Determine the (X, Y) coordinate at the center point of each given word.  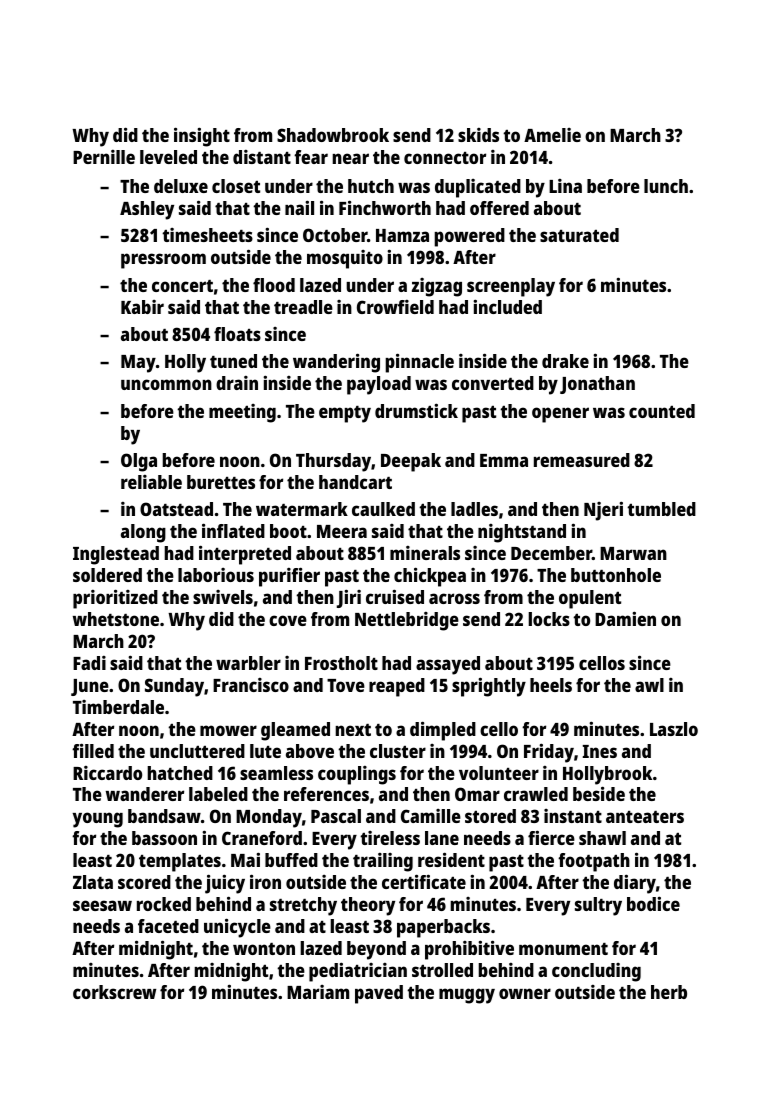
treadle (303, 307)
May (138, 364)
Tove (346, 685)
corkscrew (114, 992)
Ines (600, 751)
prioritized (115, 599)
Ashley (147, 210)
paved (379, 994)
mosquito (345, 259)
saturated (579, 235)
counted (662, 411)
